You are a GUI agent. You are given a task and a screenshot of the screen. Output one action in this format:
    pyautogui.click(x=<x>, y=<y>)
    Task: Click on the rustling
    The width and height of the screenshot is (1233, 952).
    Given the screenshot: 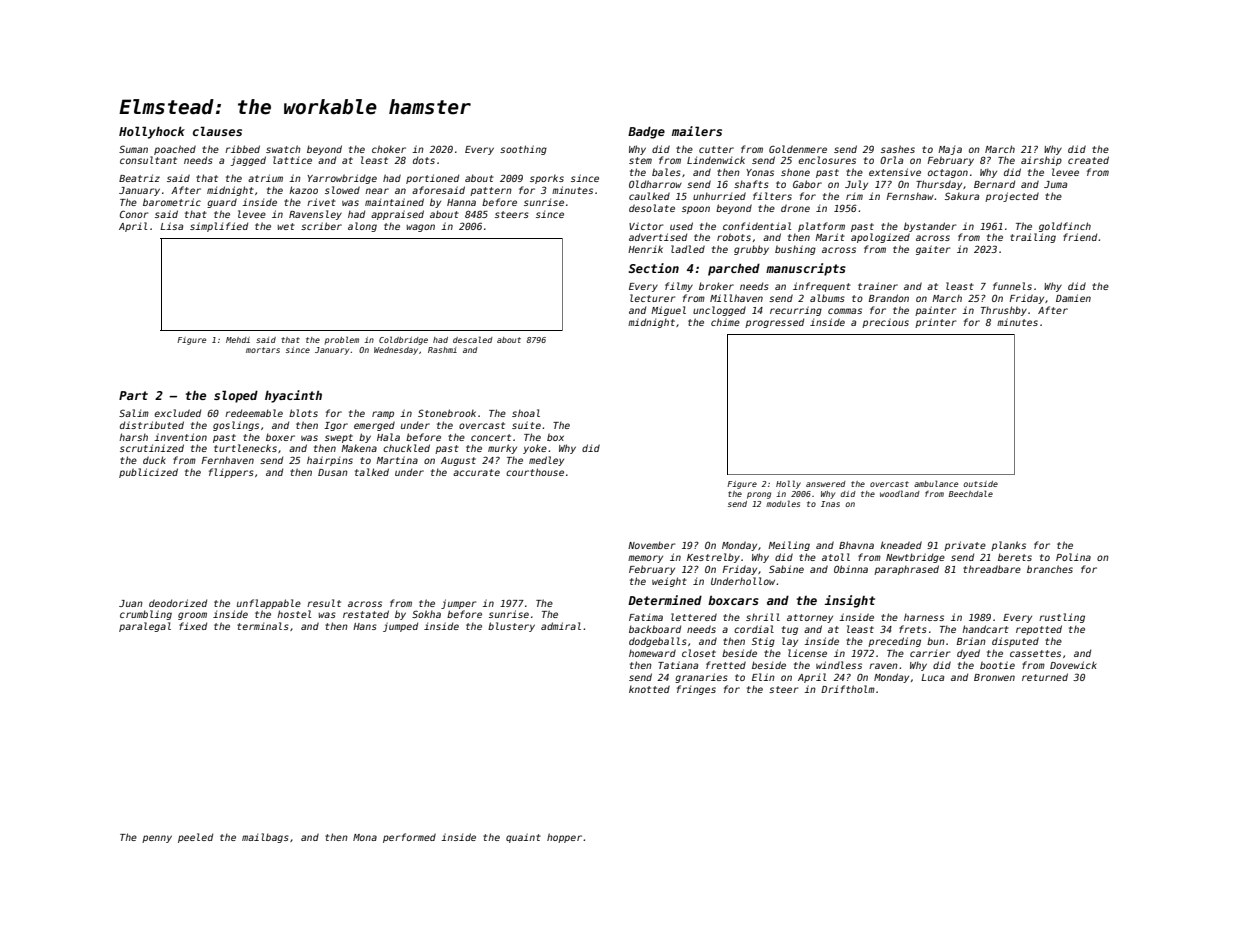 What is the action you would take?
    pyautogui.click(x=1062, y=618)
